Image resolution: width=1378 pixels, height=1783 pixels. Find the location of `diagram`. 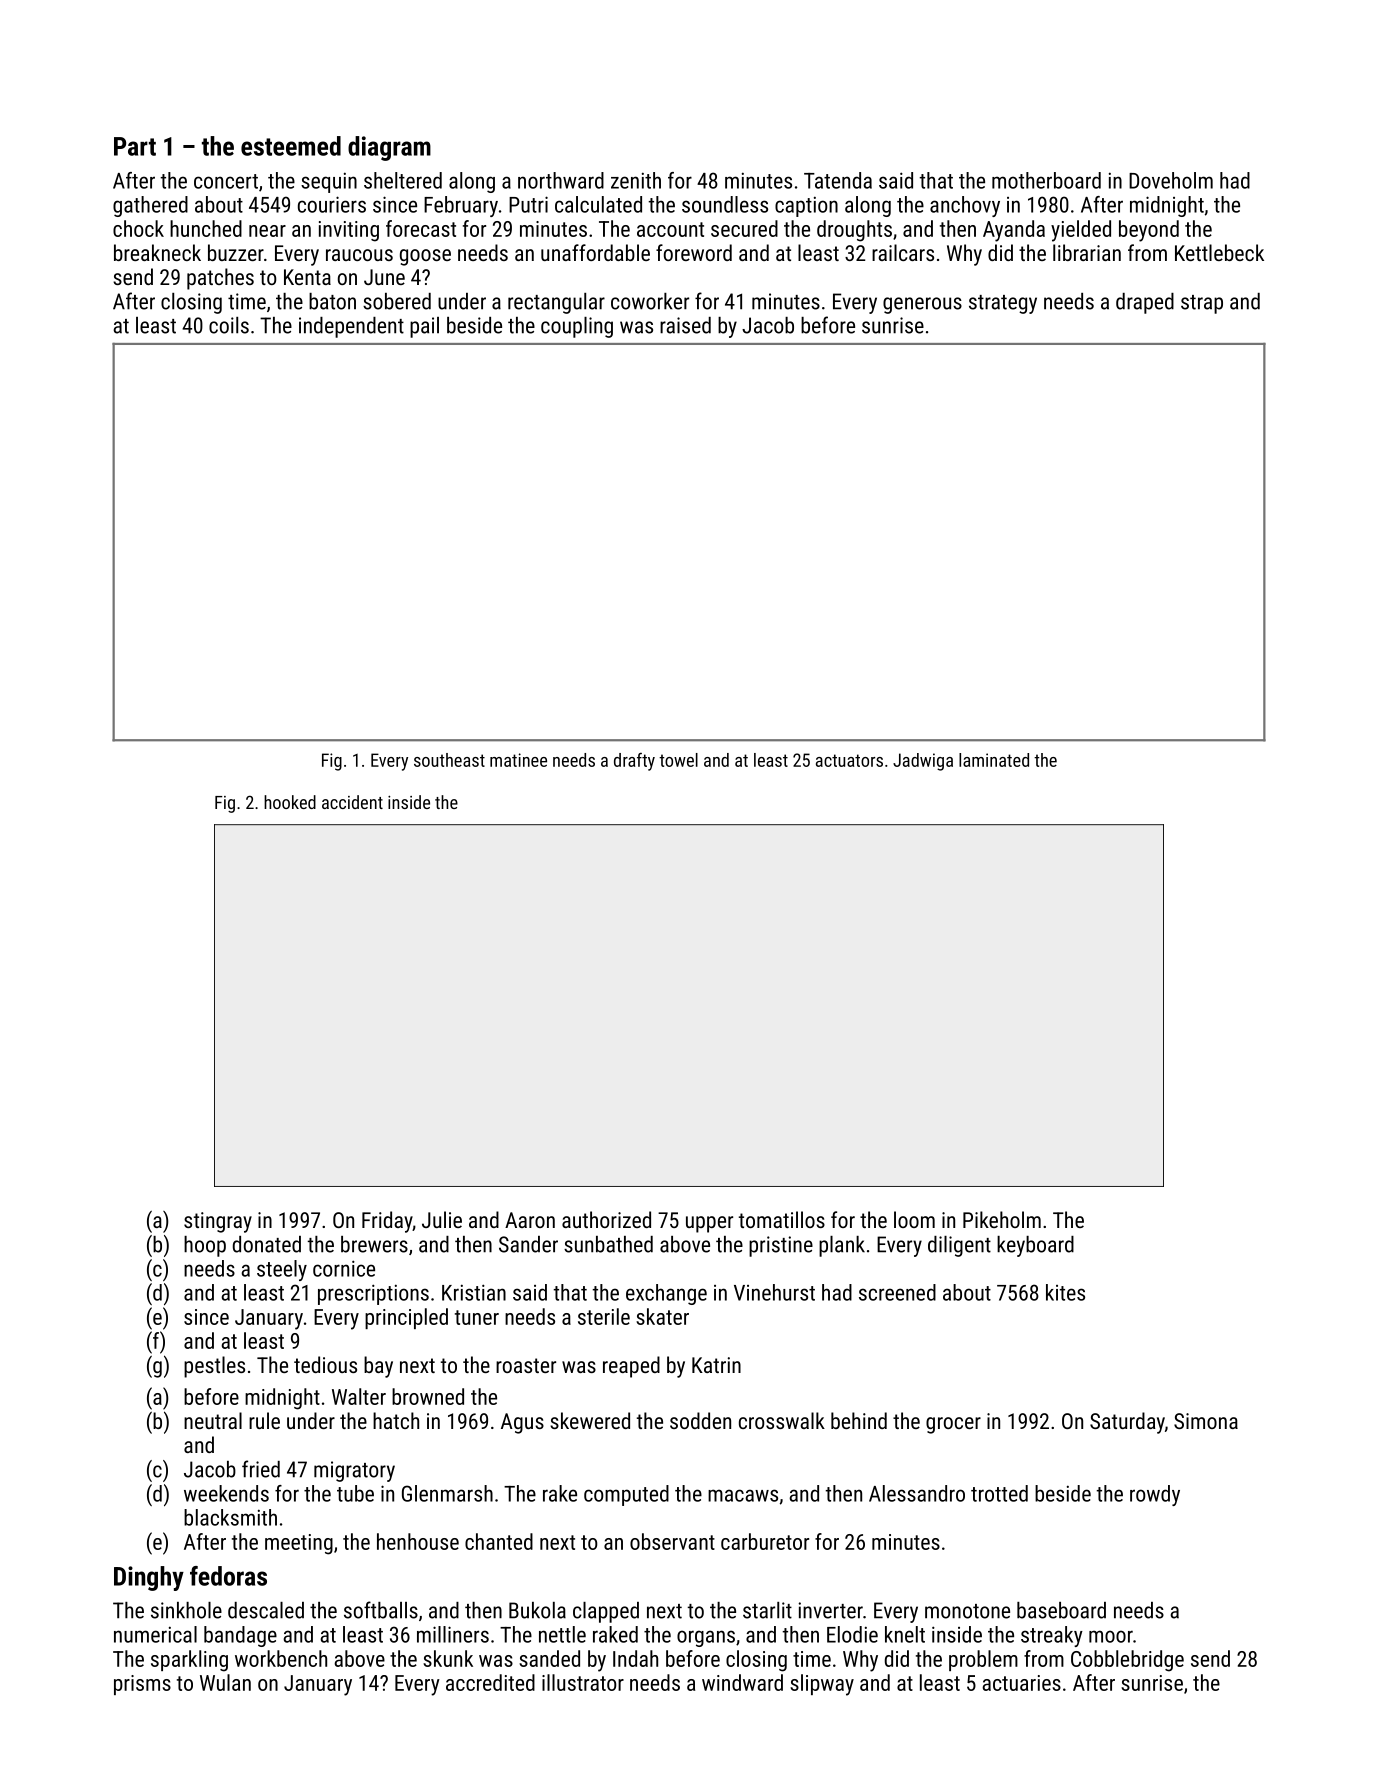

diagram is located at coordinates (389, 148).
